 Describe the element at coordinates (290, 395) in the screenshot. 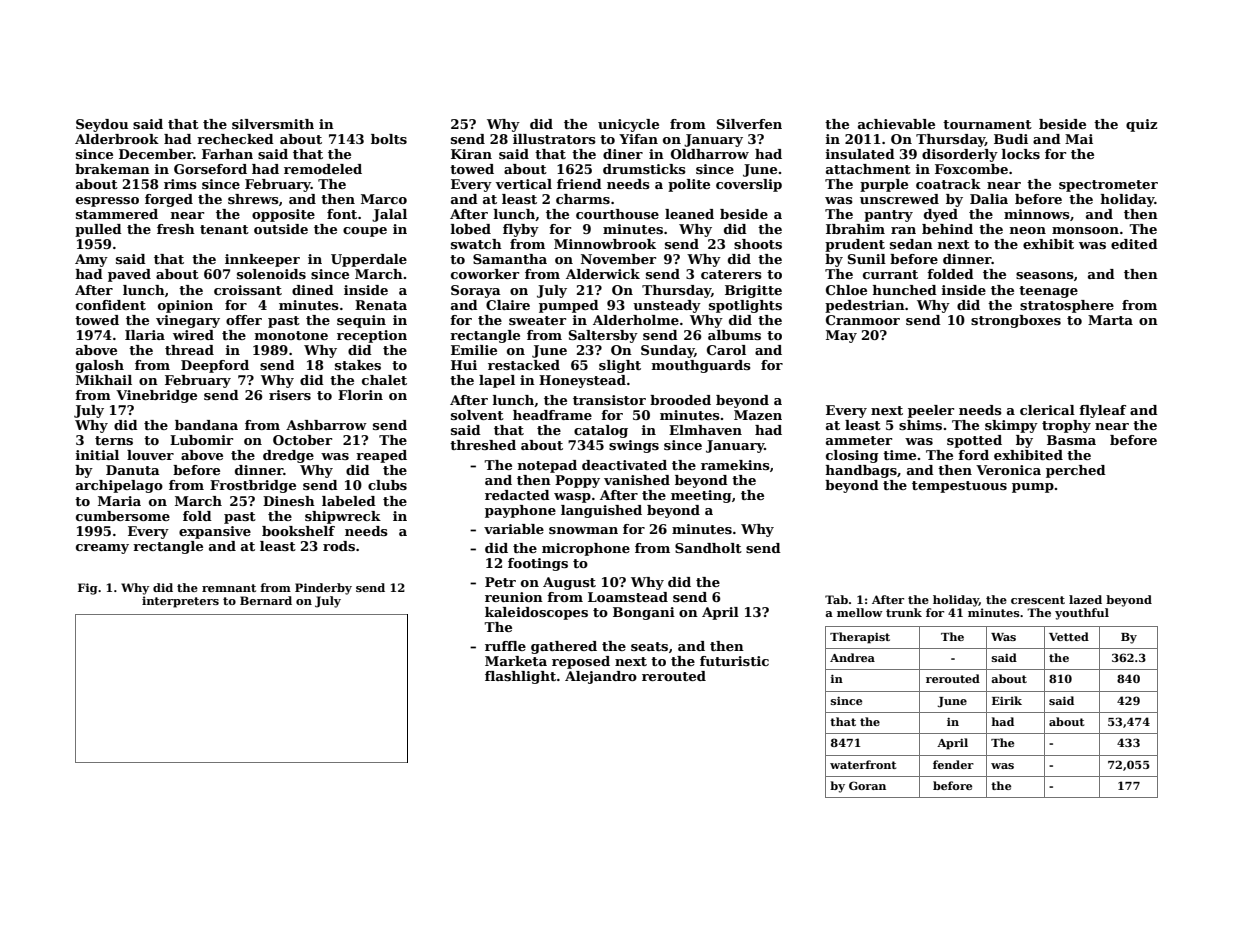

I see `risers` at that location.
